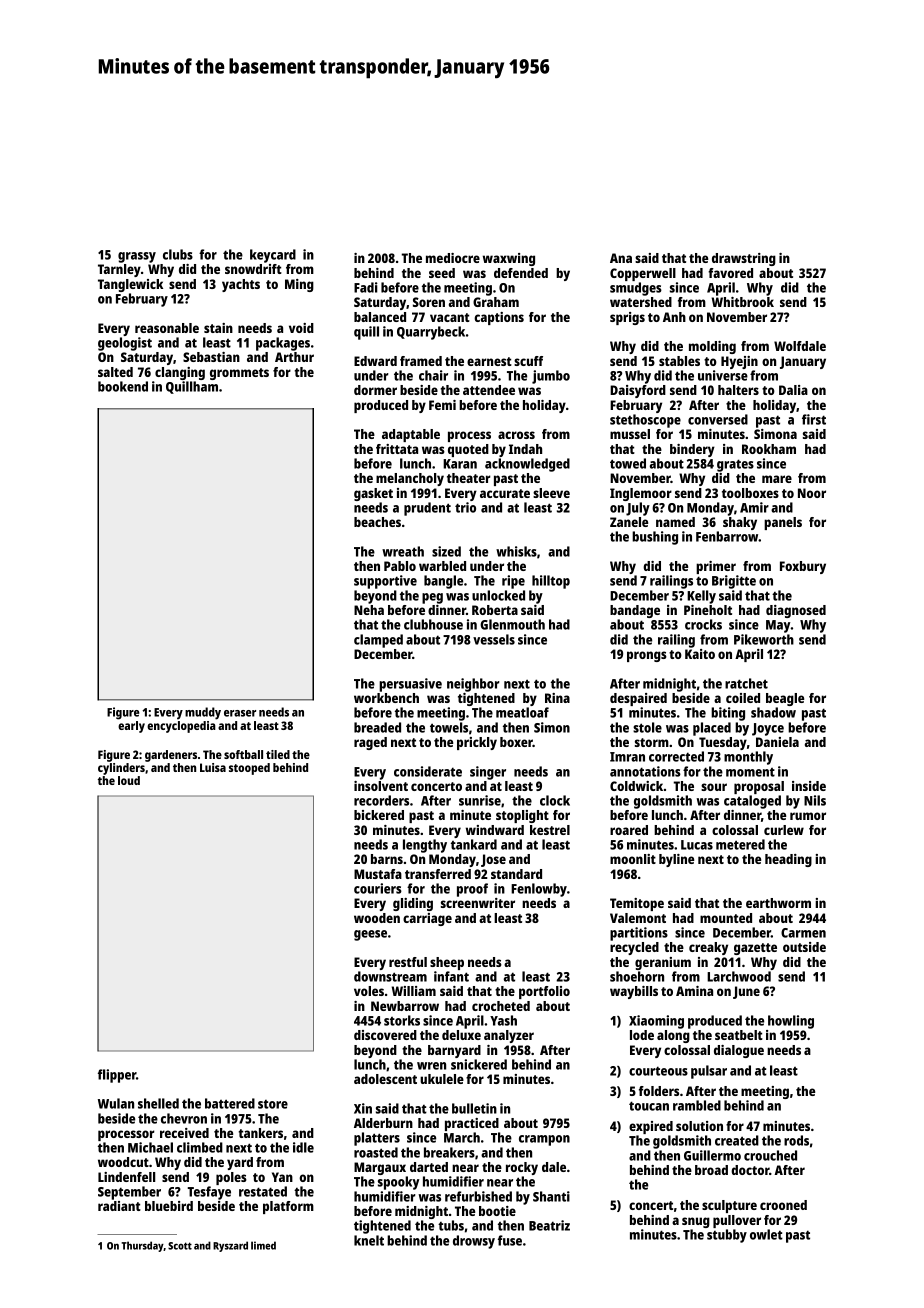 This image has width=924, height=1308. I want to click on bookend, so click(123, 386).
